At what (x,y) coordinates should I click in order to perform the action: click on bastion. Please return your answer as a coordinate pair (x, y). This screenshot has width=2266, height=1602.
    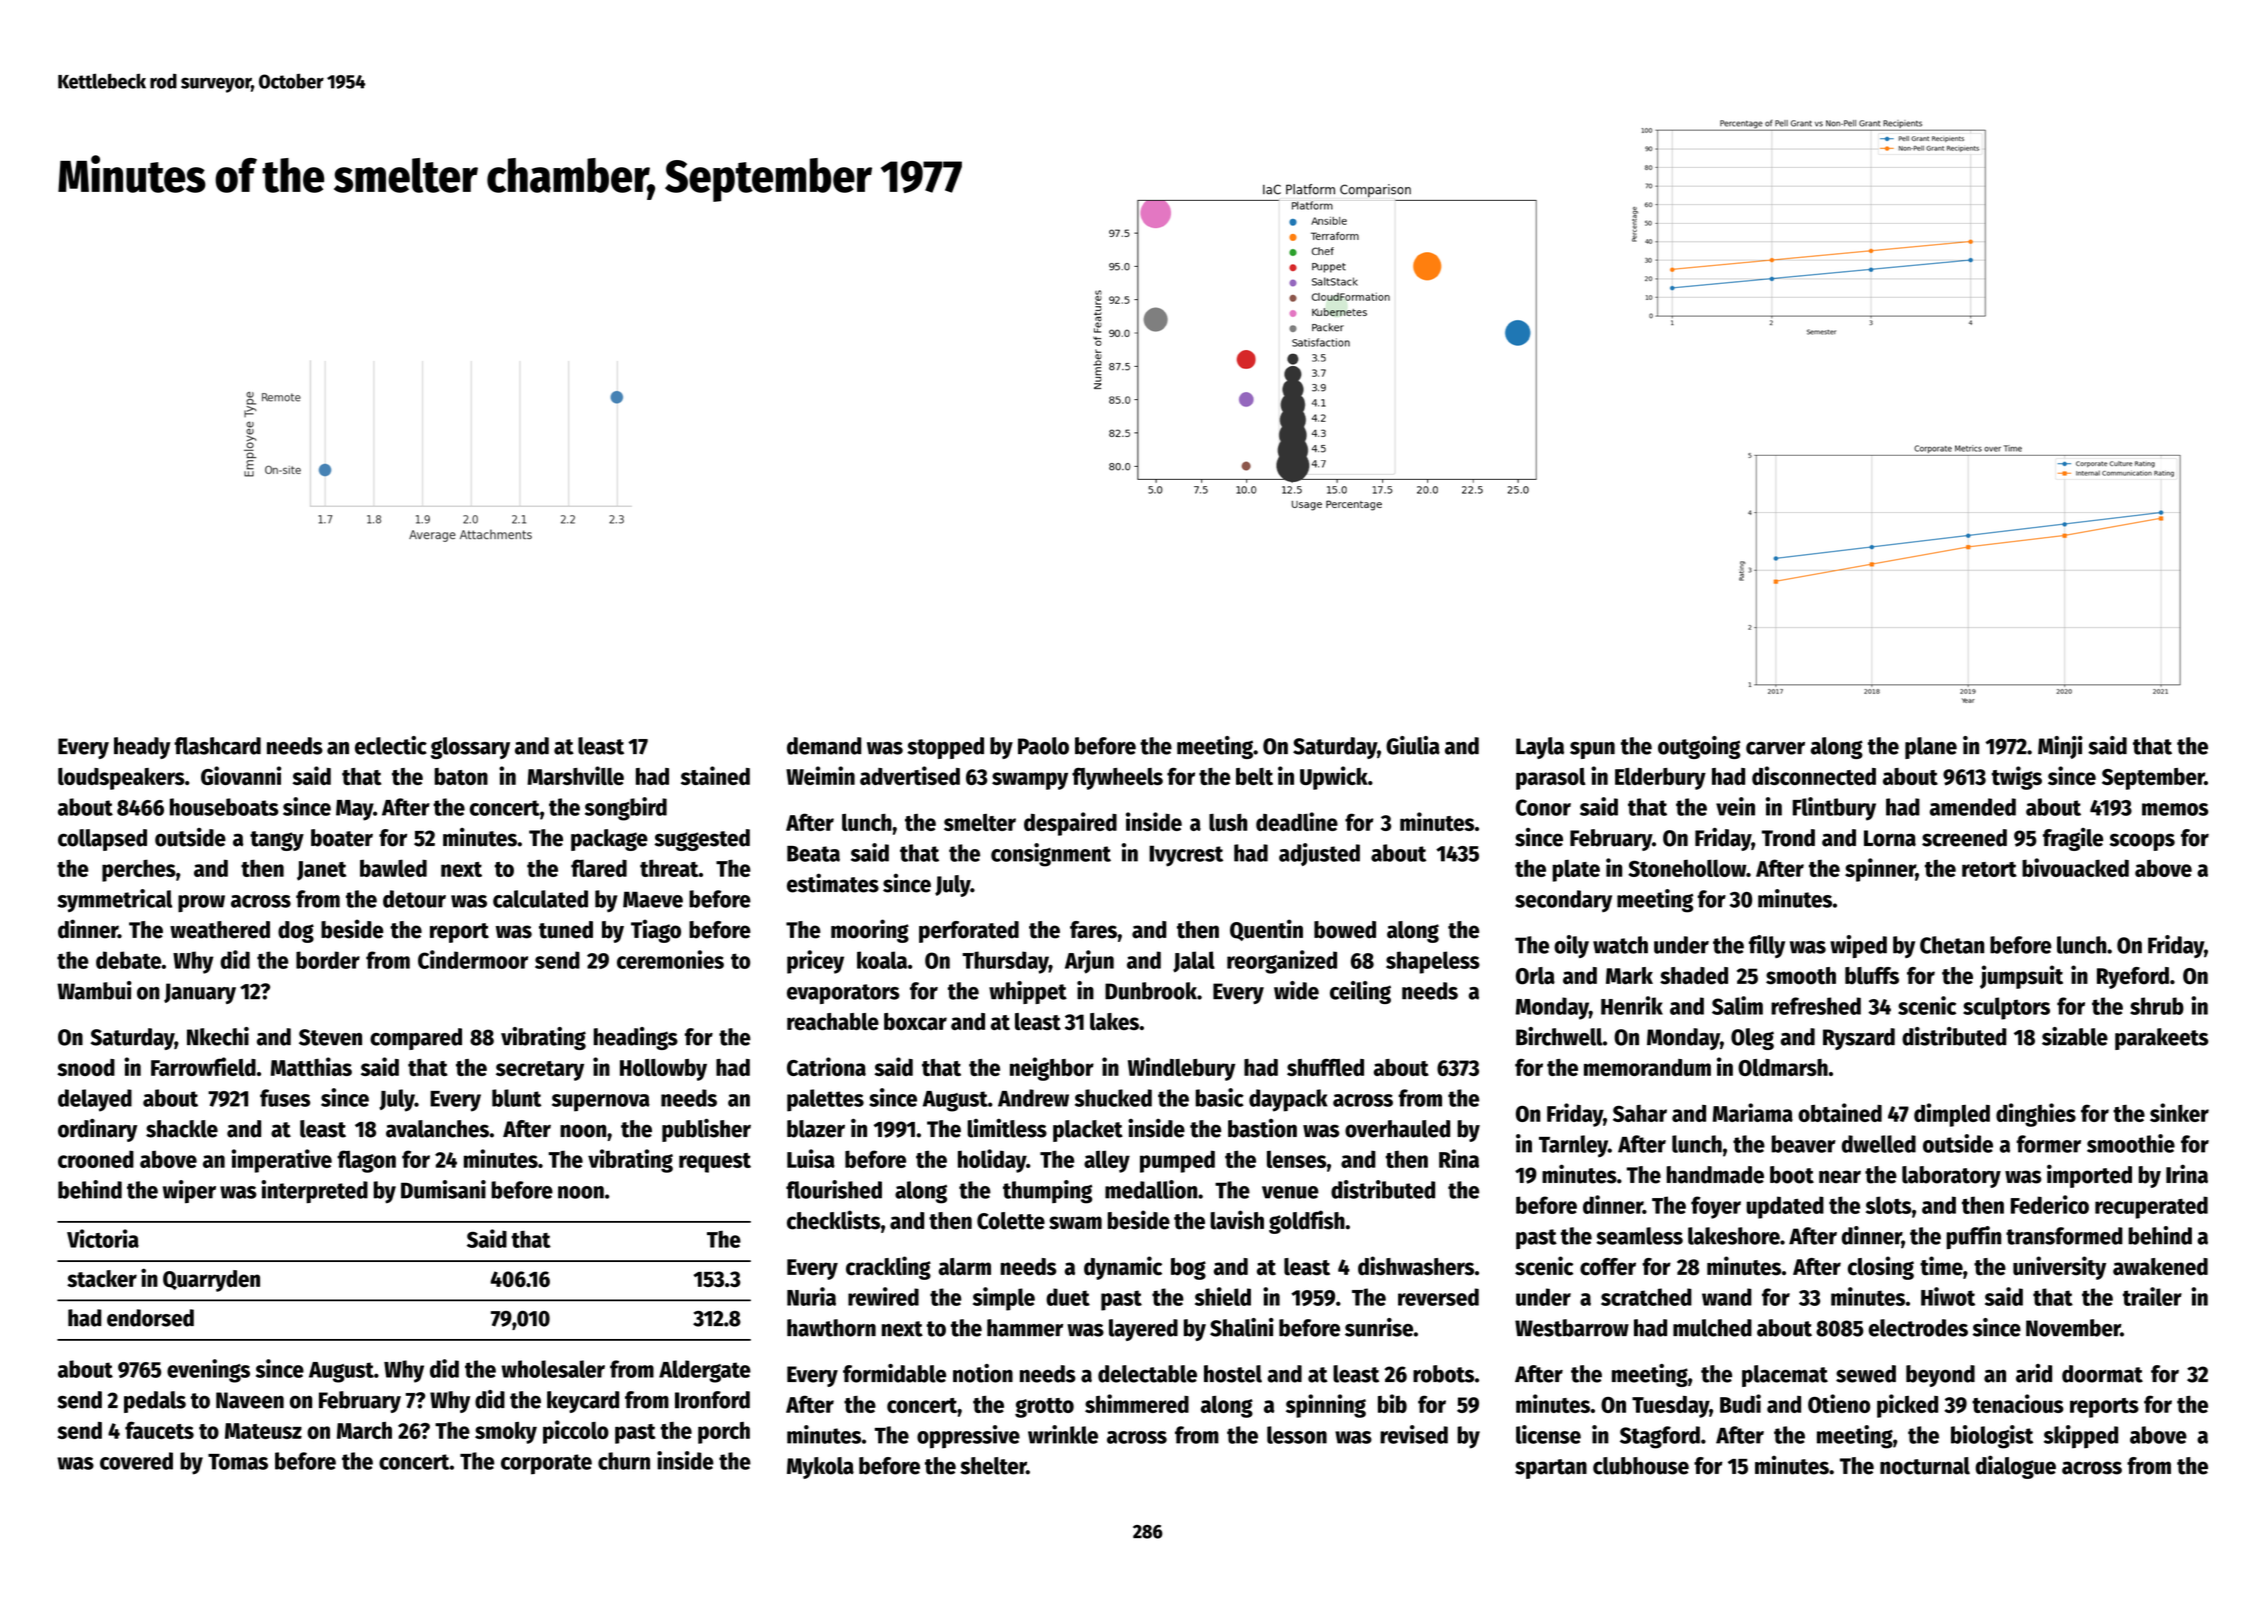
    Looking at the image, I should click on (1262, 1128).
